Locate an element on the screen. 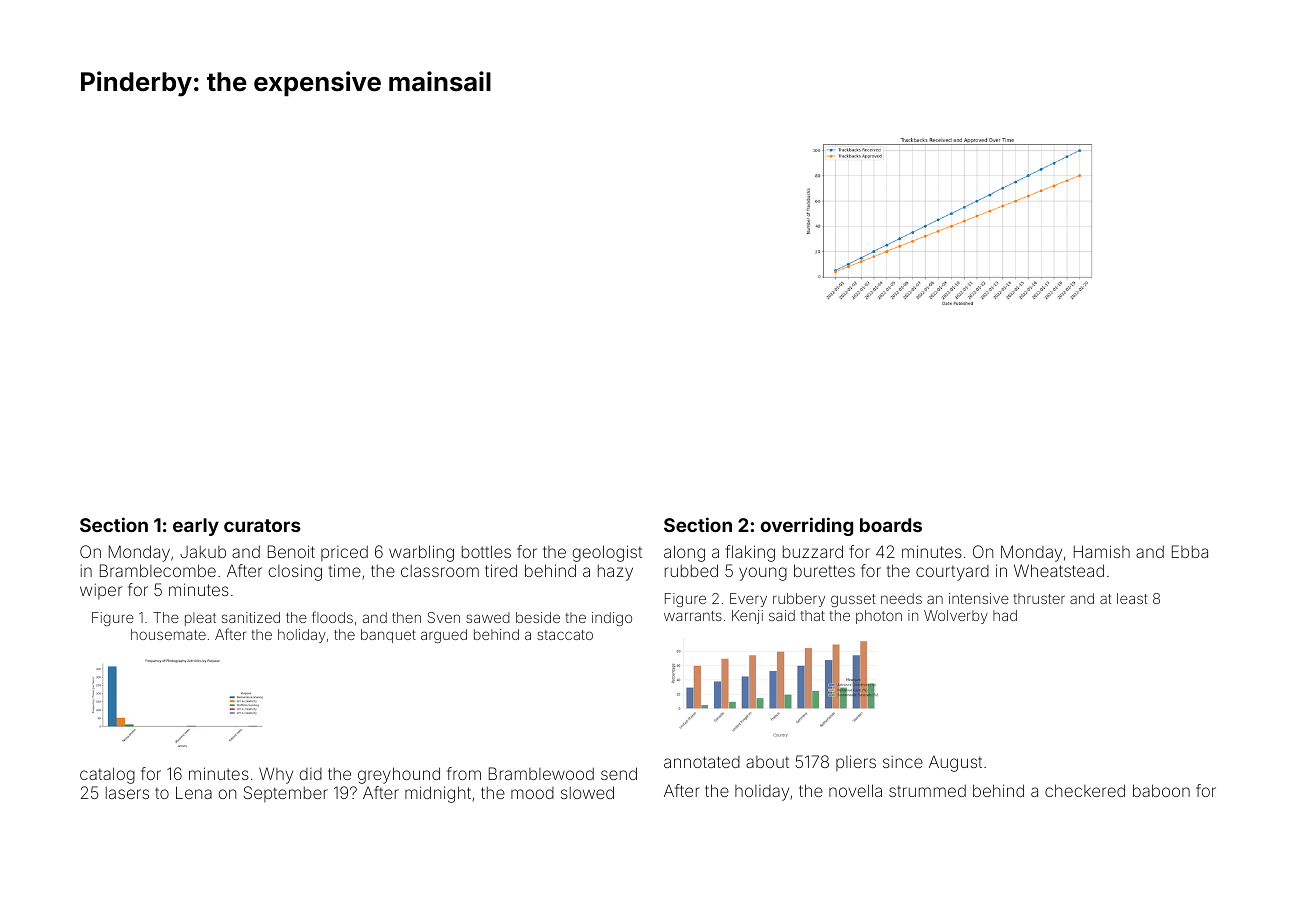 This screenshot has width=1308, height=924. midnight is located at coordinates (438, 794).
